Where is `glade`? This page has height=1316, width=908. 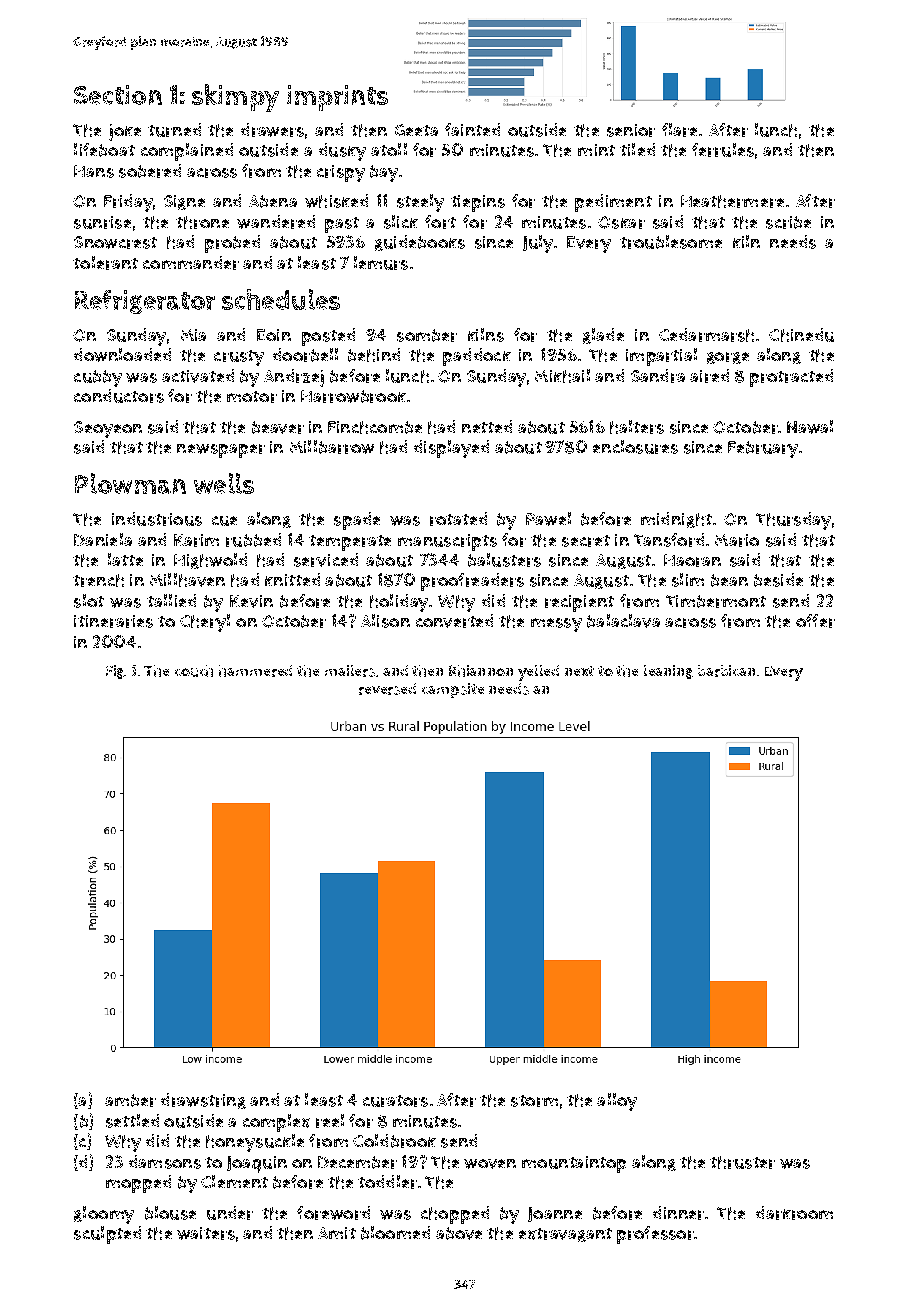
glade is located at coordinates (603, 336).
